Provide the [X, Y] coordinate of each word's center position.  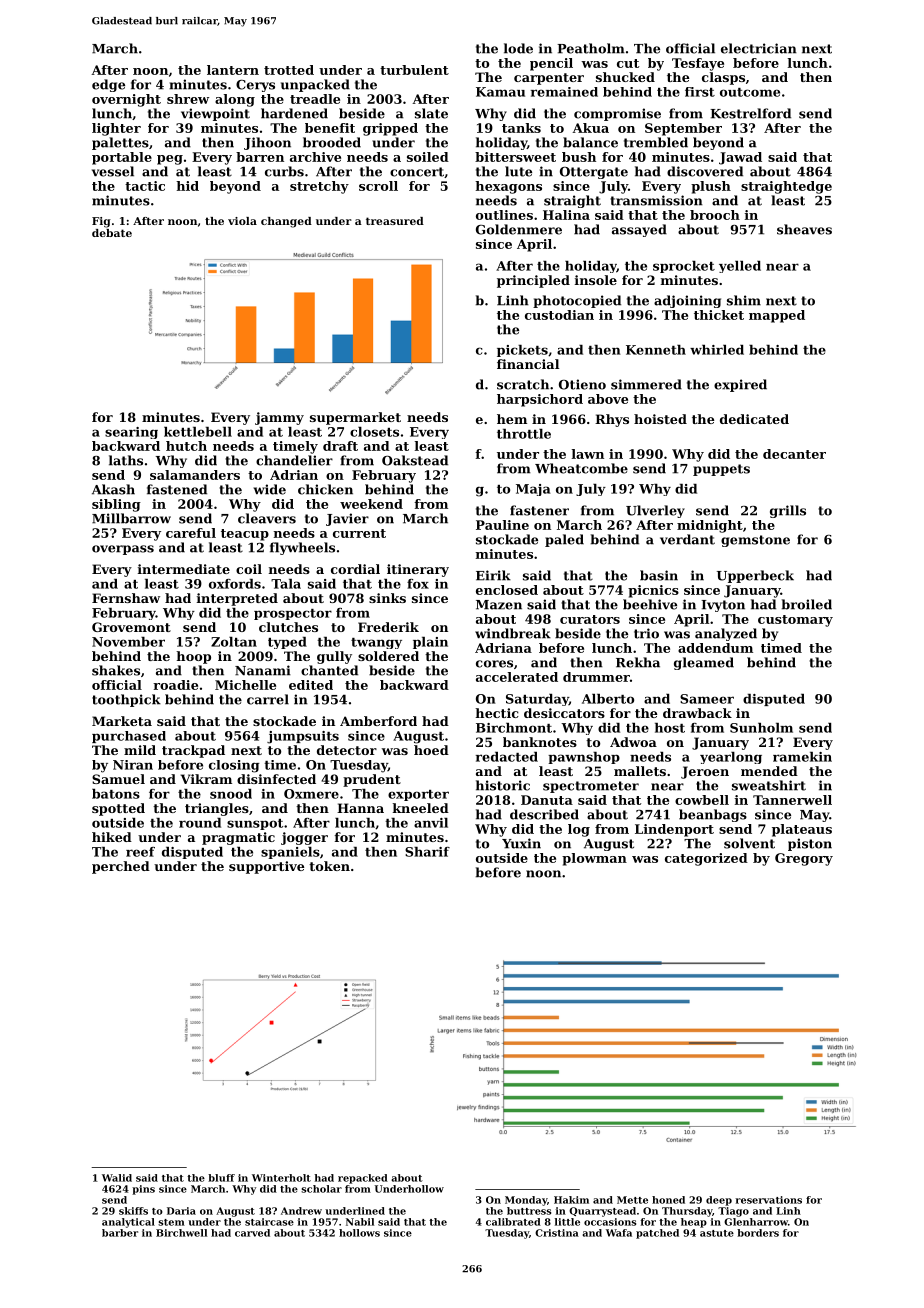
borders [758, 1233]
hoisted [660, 419]
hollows [359, 1233]
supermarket [355, 418]
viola [242, 221]
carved [252, 1233]
